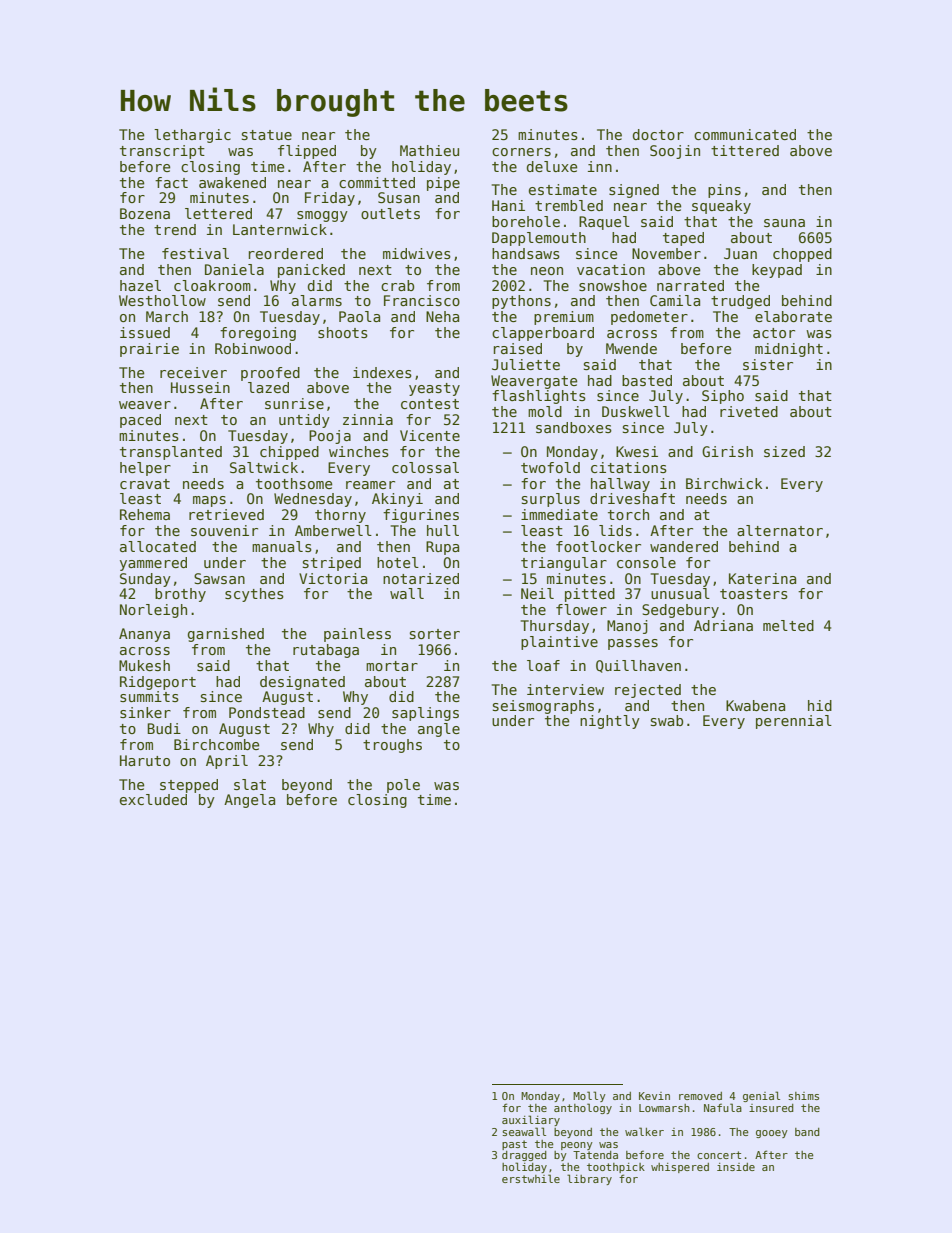 This screenshot has width=952, height=1233. I want to click on immediate, so click(559, 514).
